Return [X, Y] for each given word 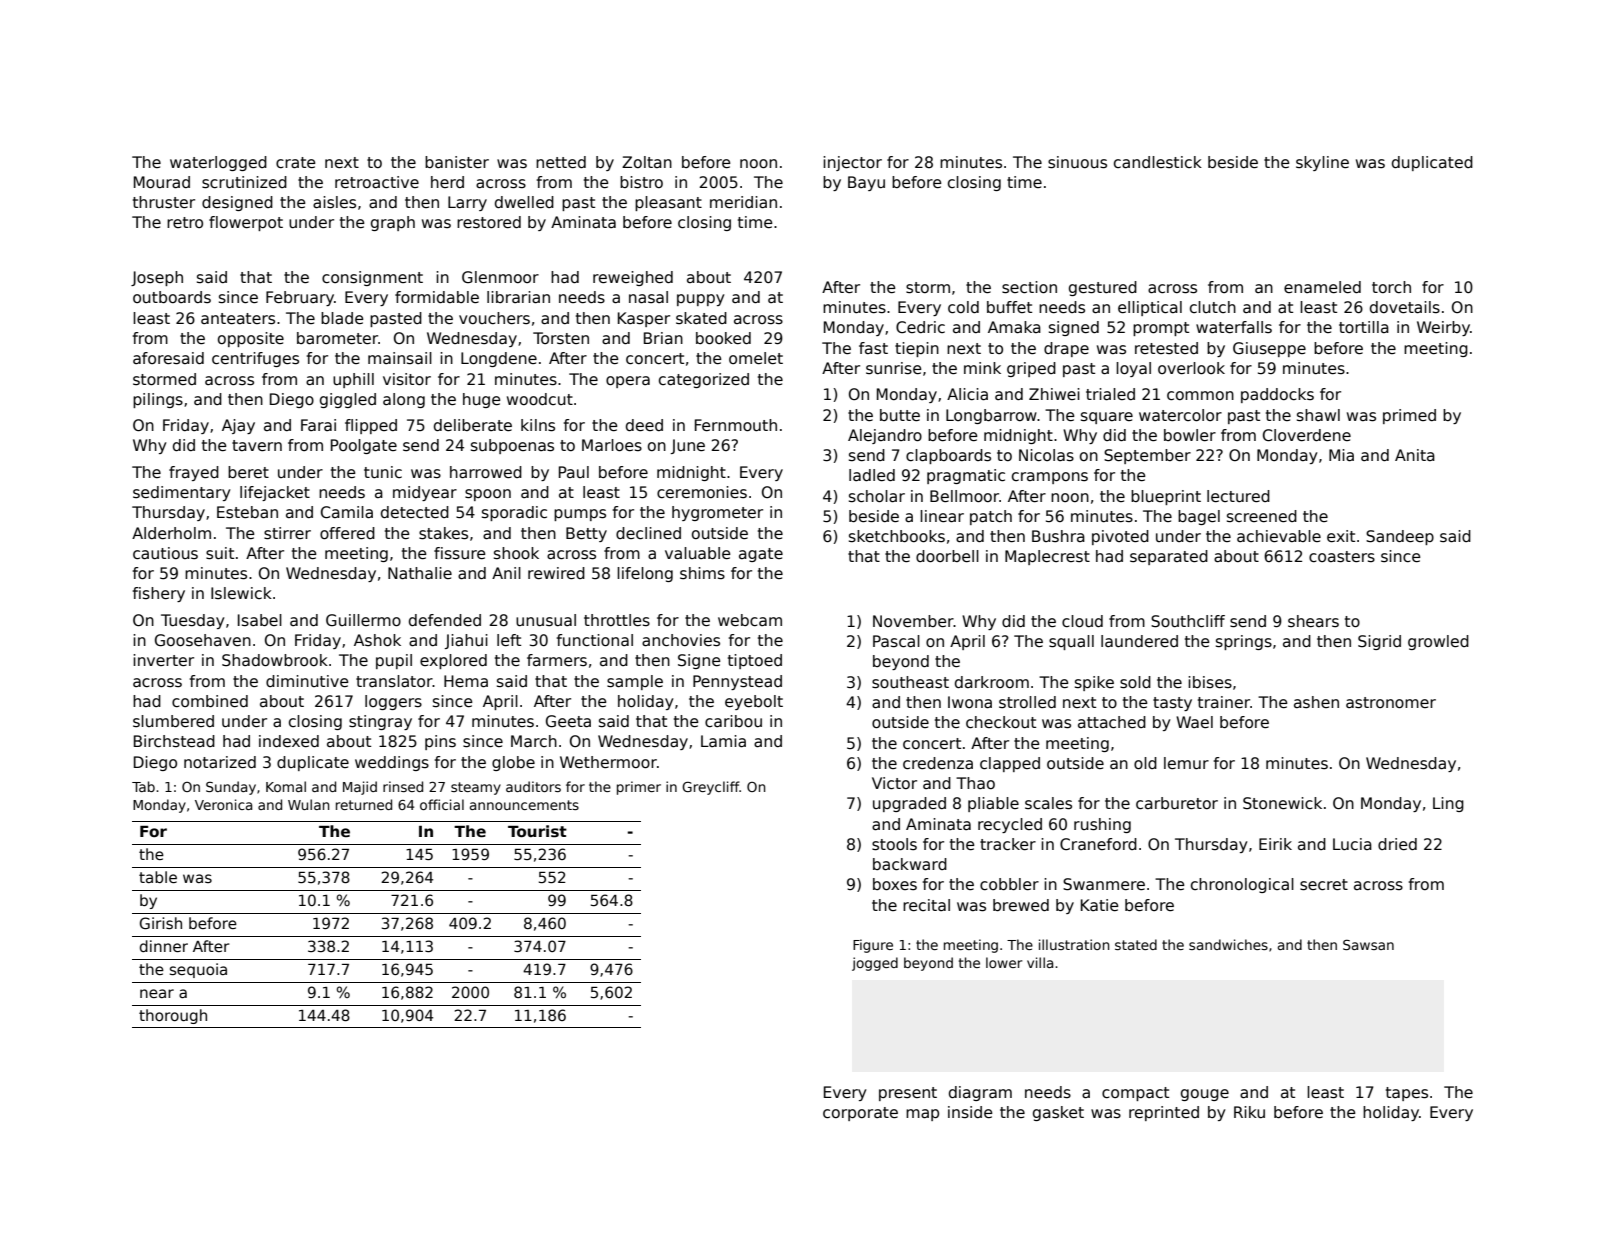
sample [635, 682]
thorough [173, 1016]
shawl [1318, 415]
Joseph [157, 278]
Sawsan [1368, 945]
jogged [875, 964]
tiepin [917, 349]
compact [1135, 1094]
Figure [873, 946]
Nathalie [420, 573]
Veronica [223, 804]
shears [1313, 621]
